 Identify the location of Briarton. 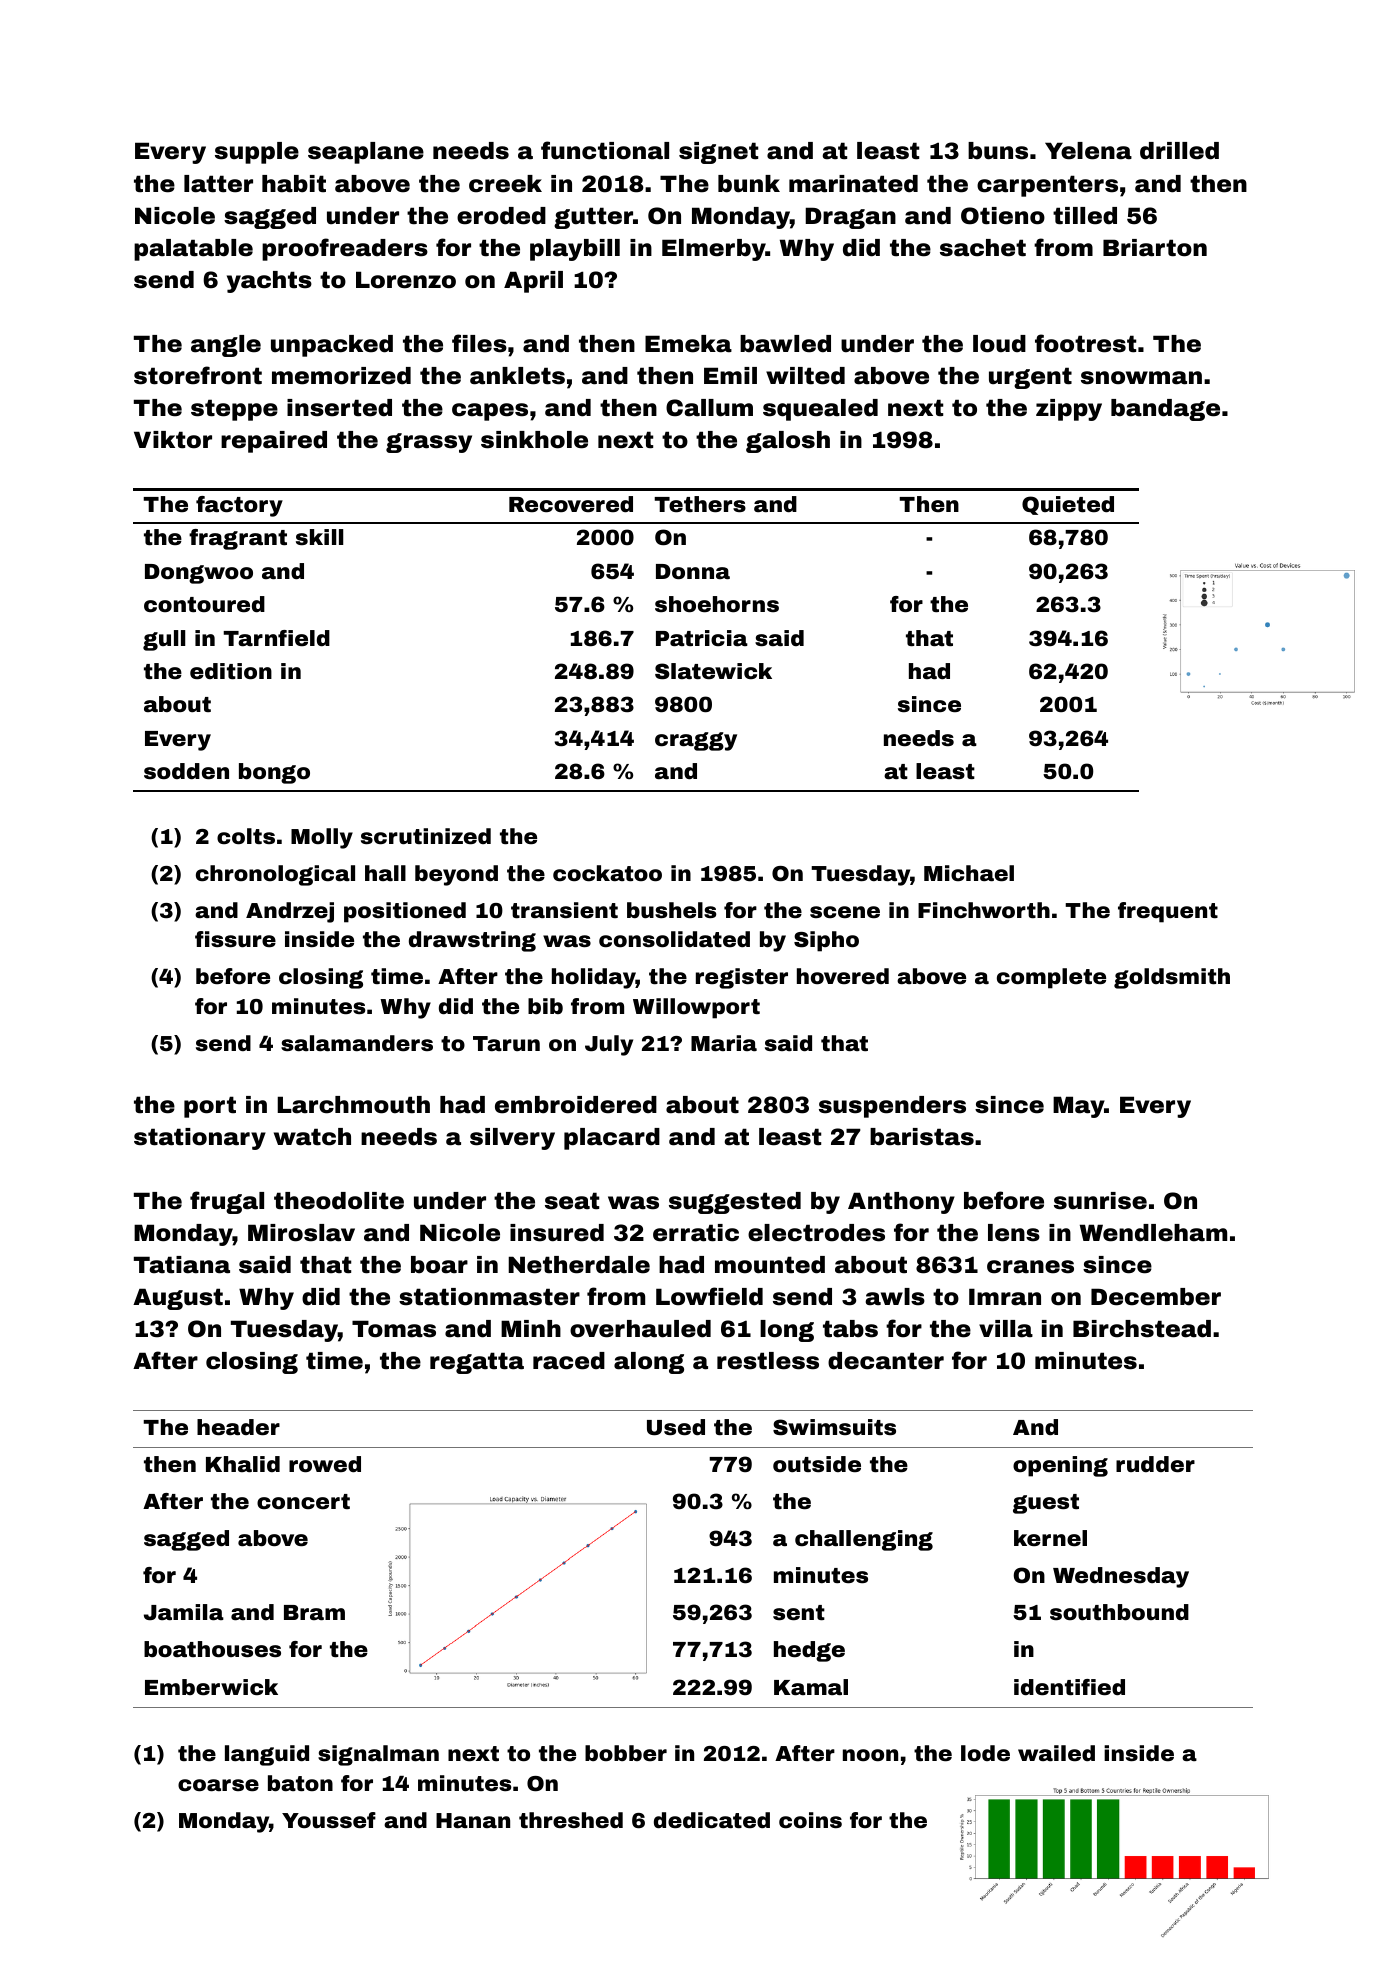
(1155, 248).
